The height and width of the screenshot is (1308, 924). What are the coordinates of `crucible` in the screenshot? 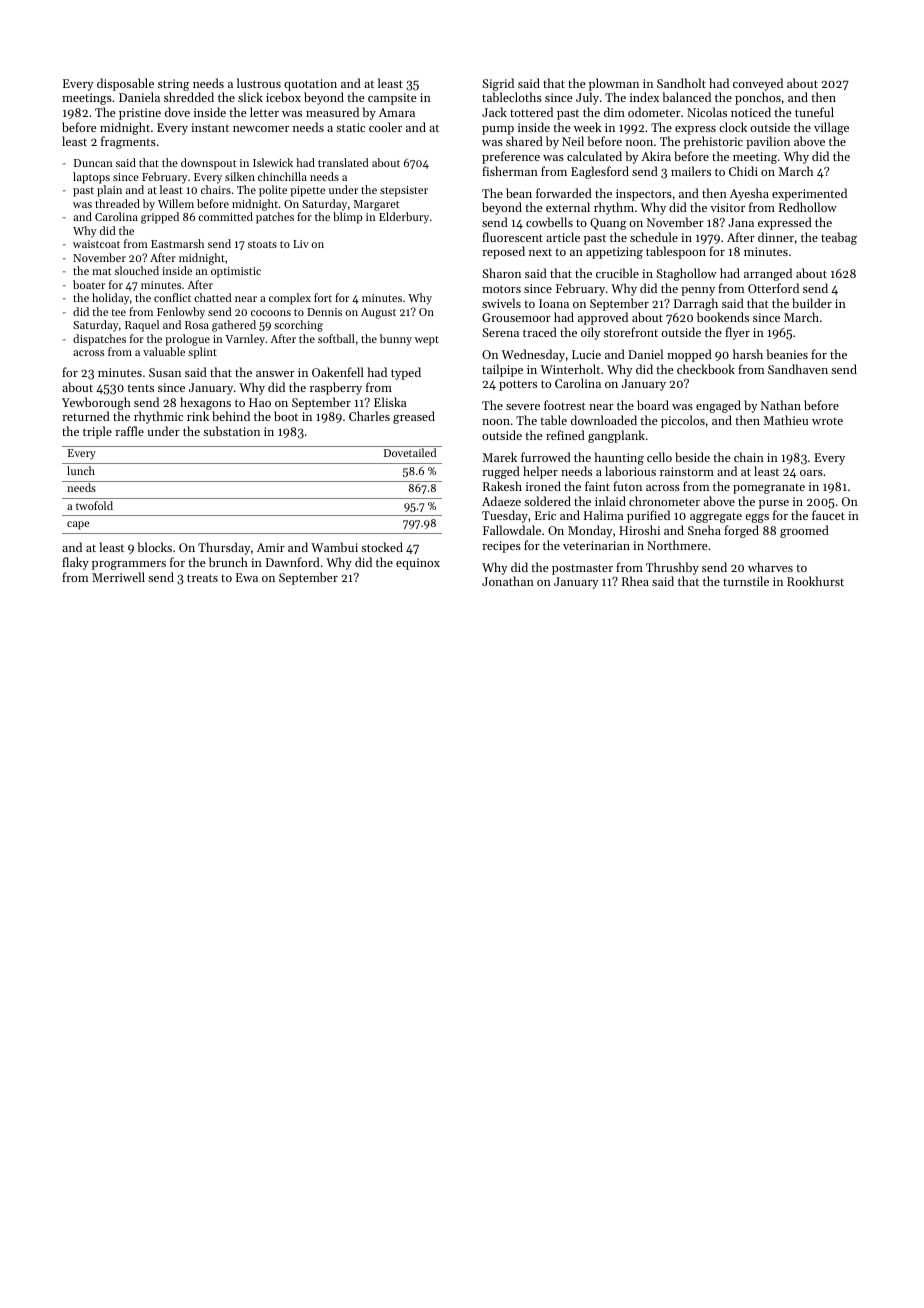 It's located at (617, 273).
